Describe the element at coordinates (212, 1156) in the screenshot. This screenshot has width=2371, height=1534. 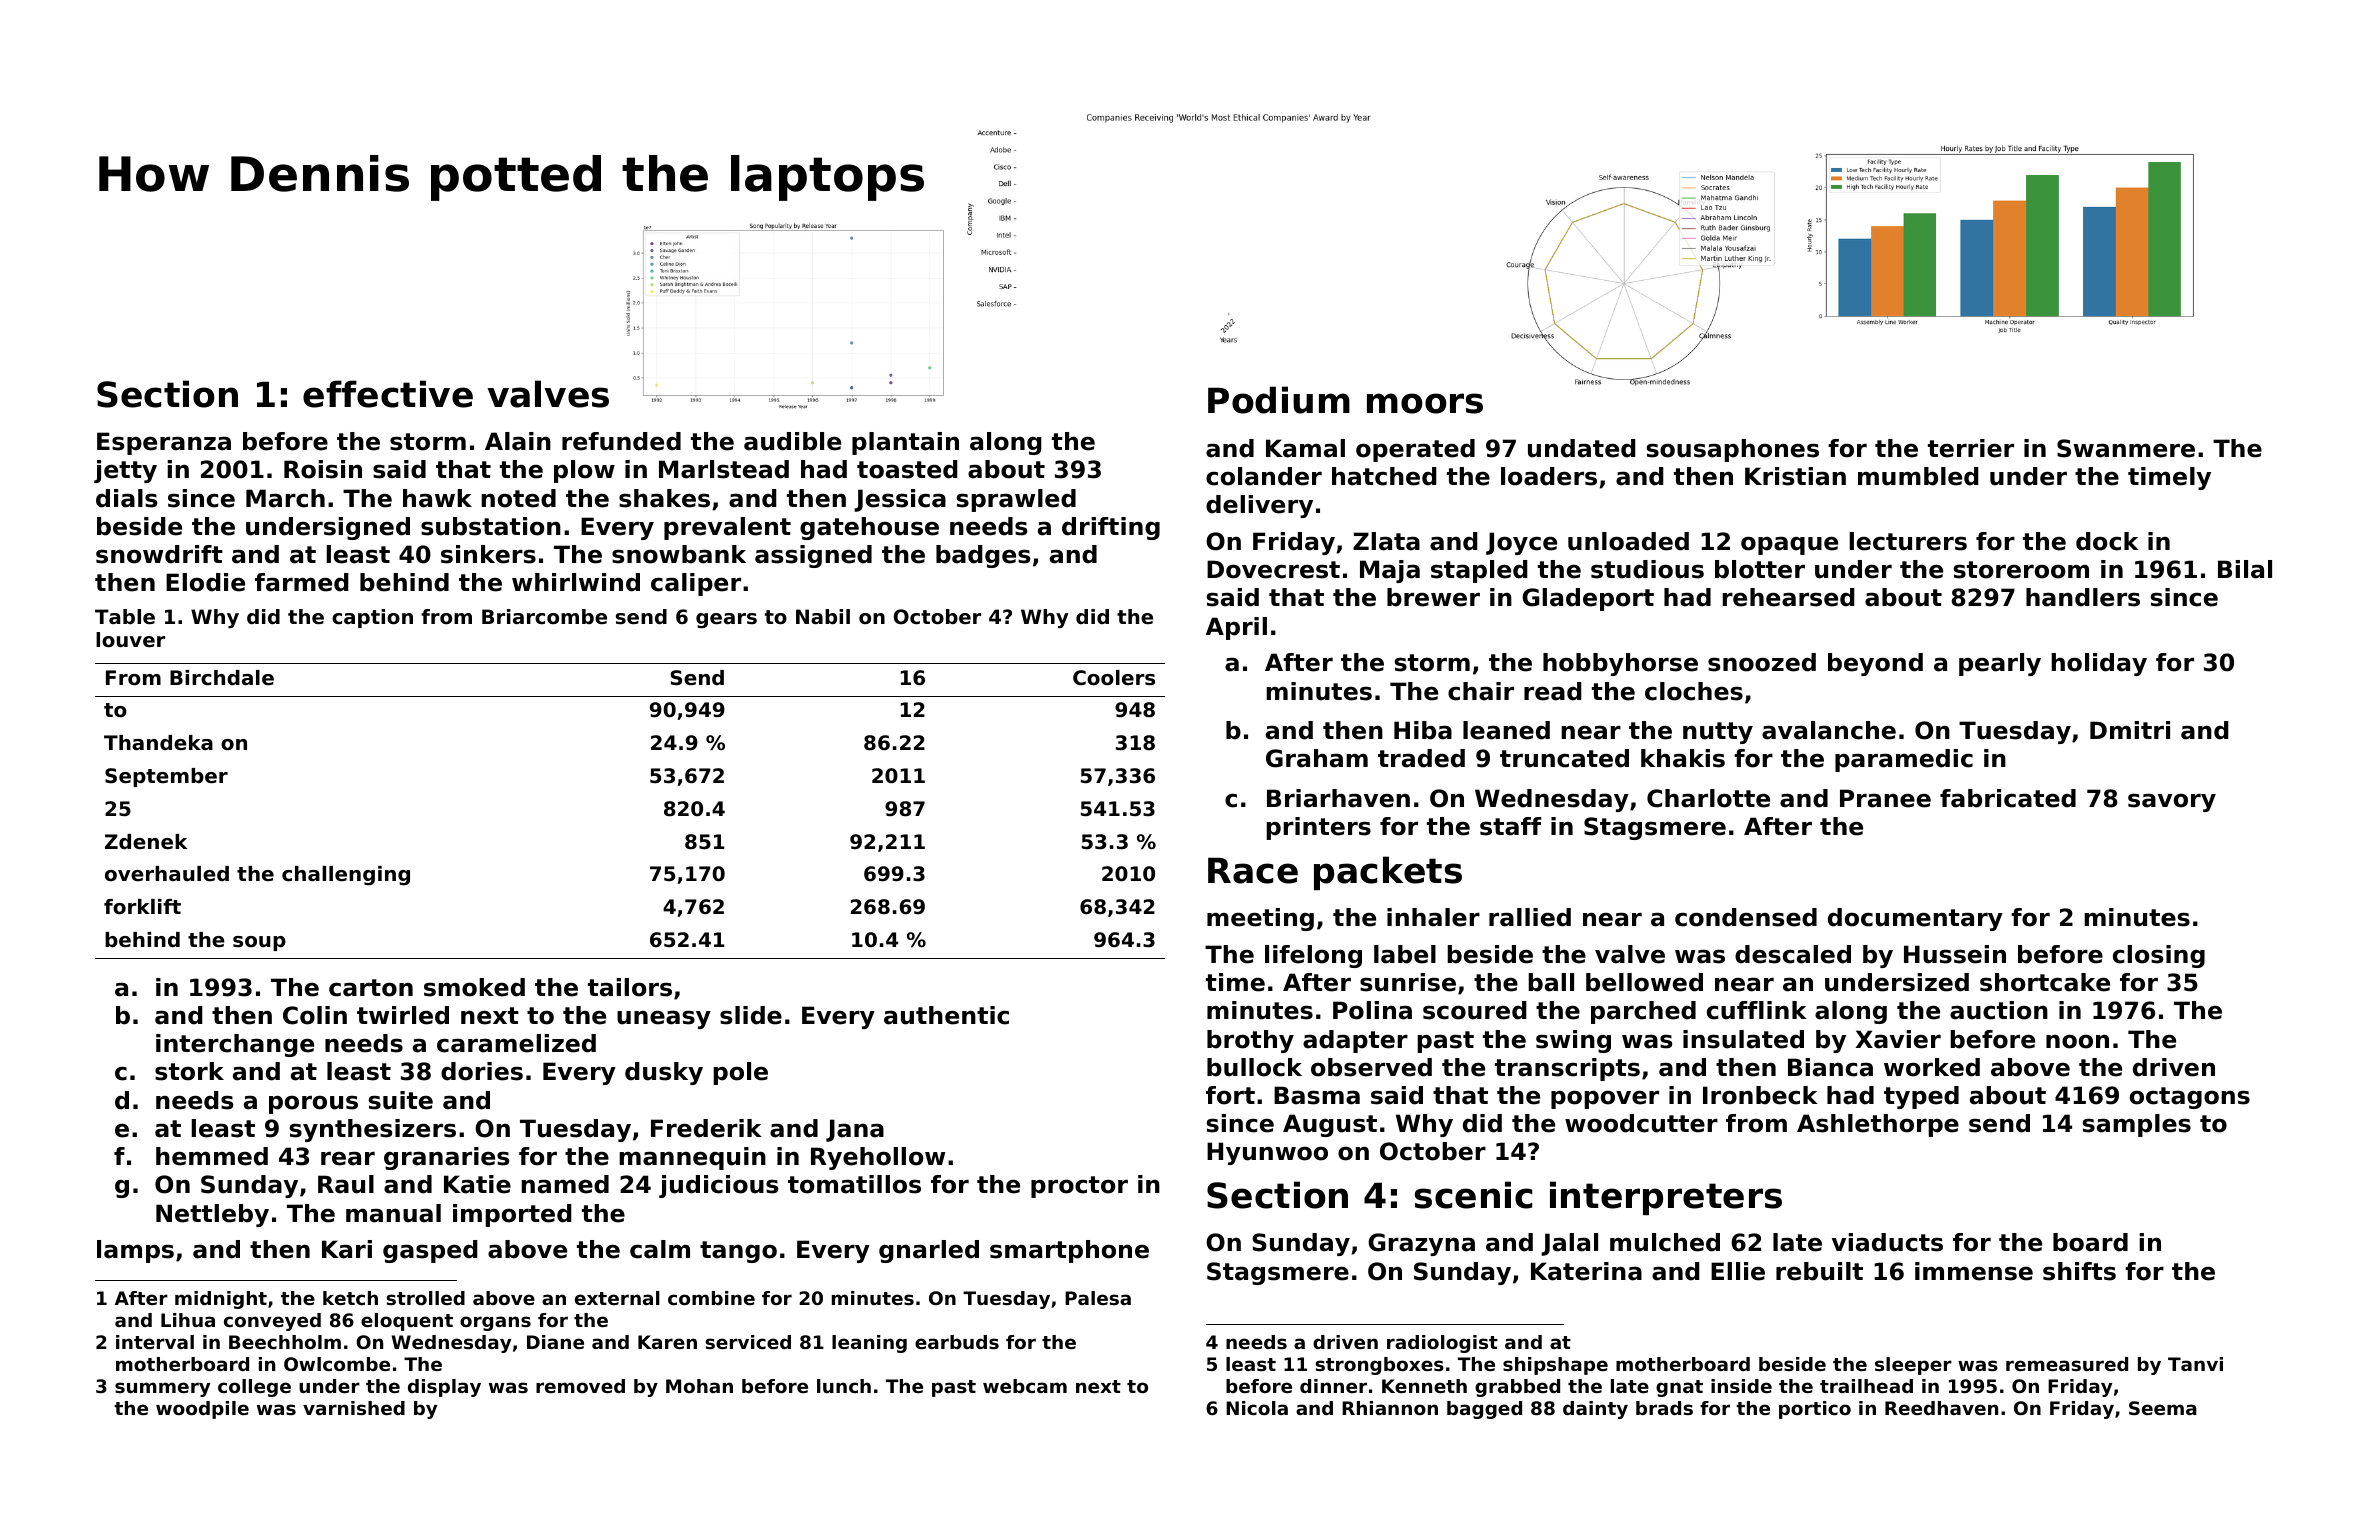
I see `hemmed` at that location.
